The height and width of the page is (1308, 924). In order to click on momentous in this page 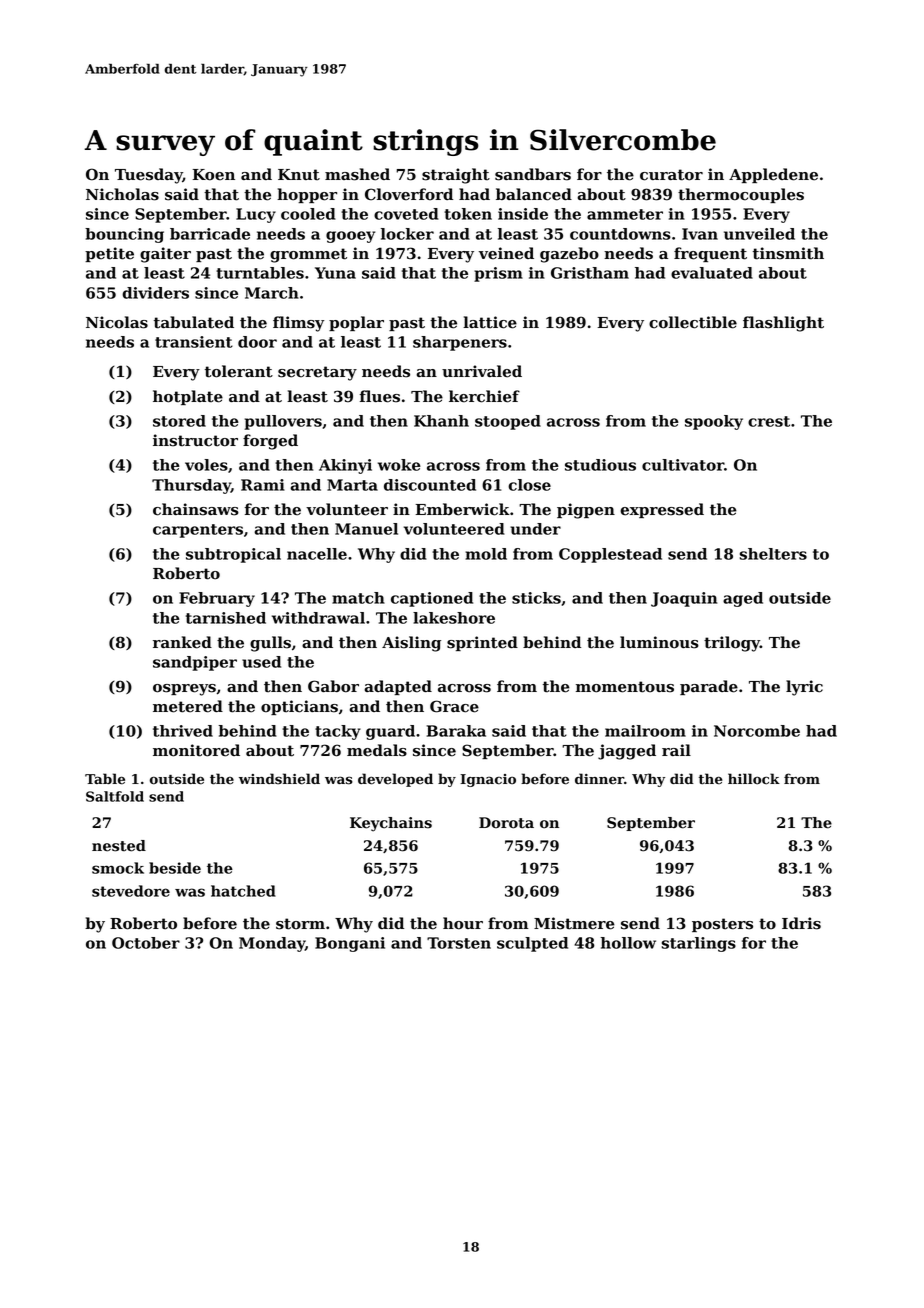, I will do `click(625, 687)`.
